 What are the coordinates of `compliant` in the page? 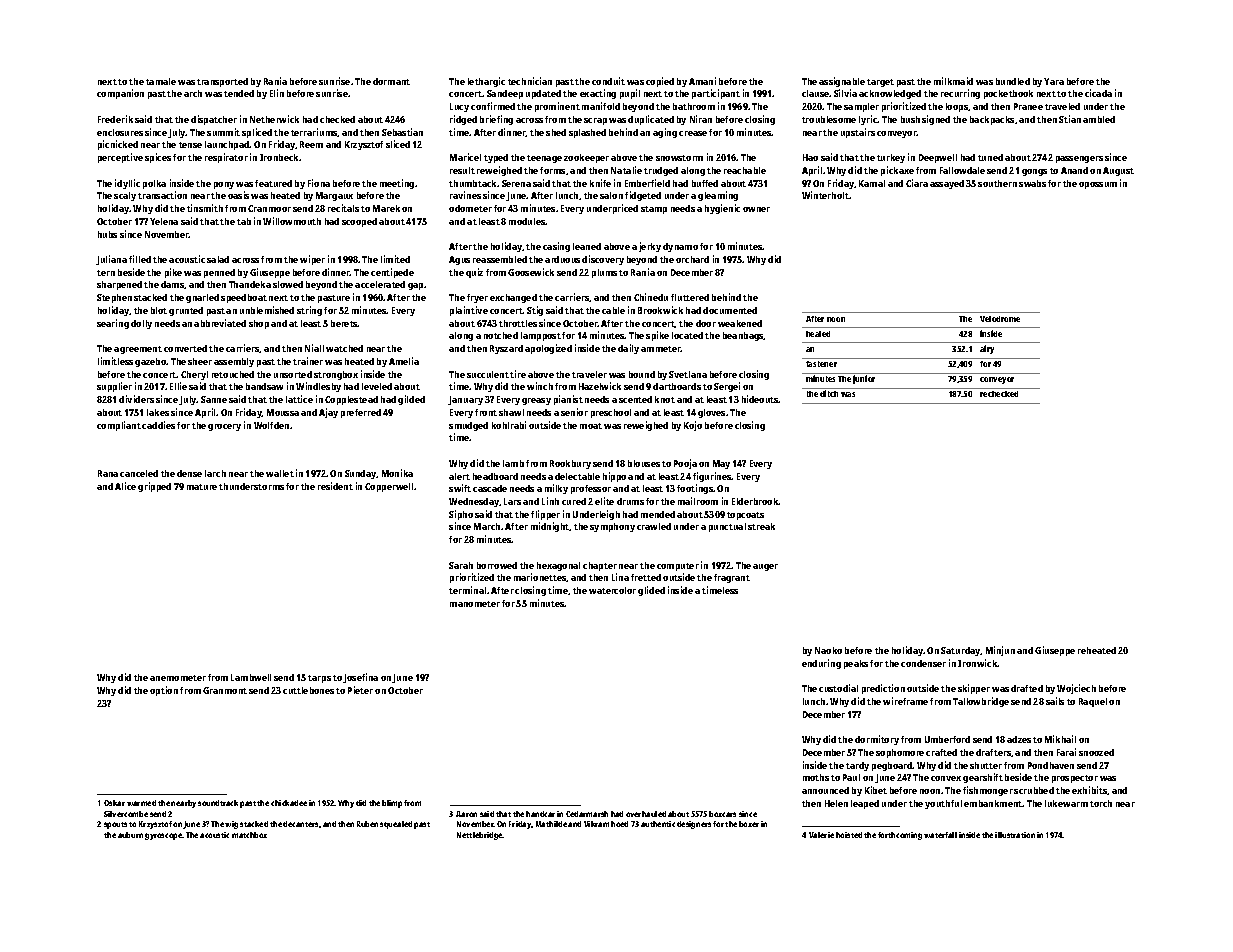 It's located at (119, 426).
